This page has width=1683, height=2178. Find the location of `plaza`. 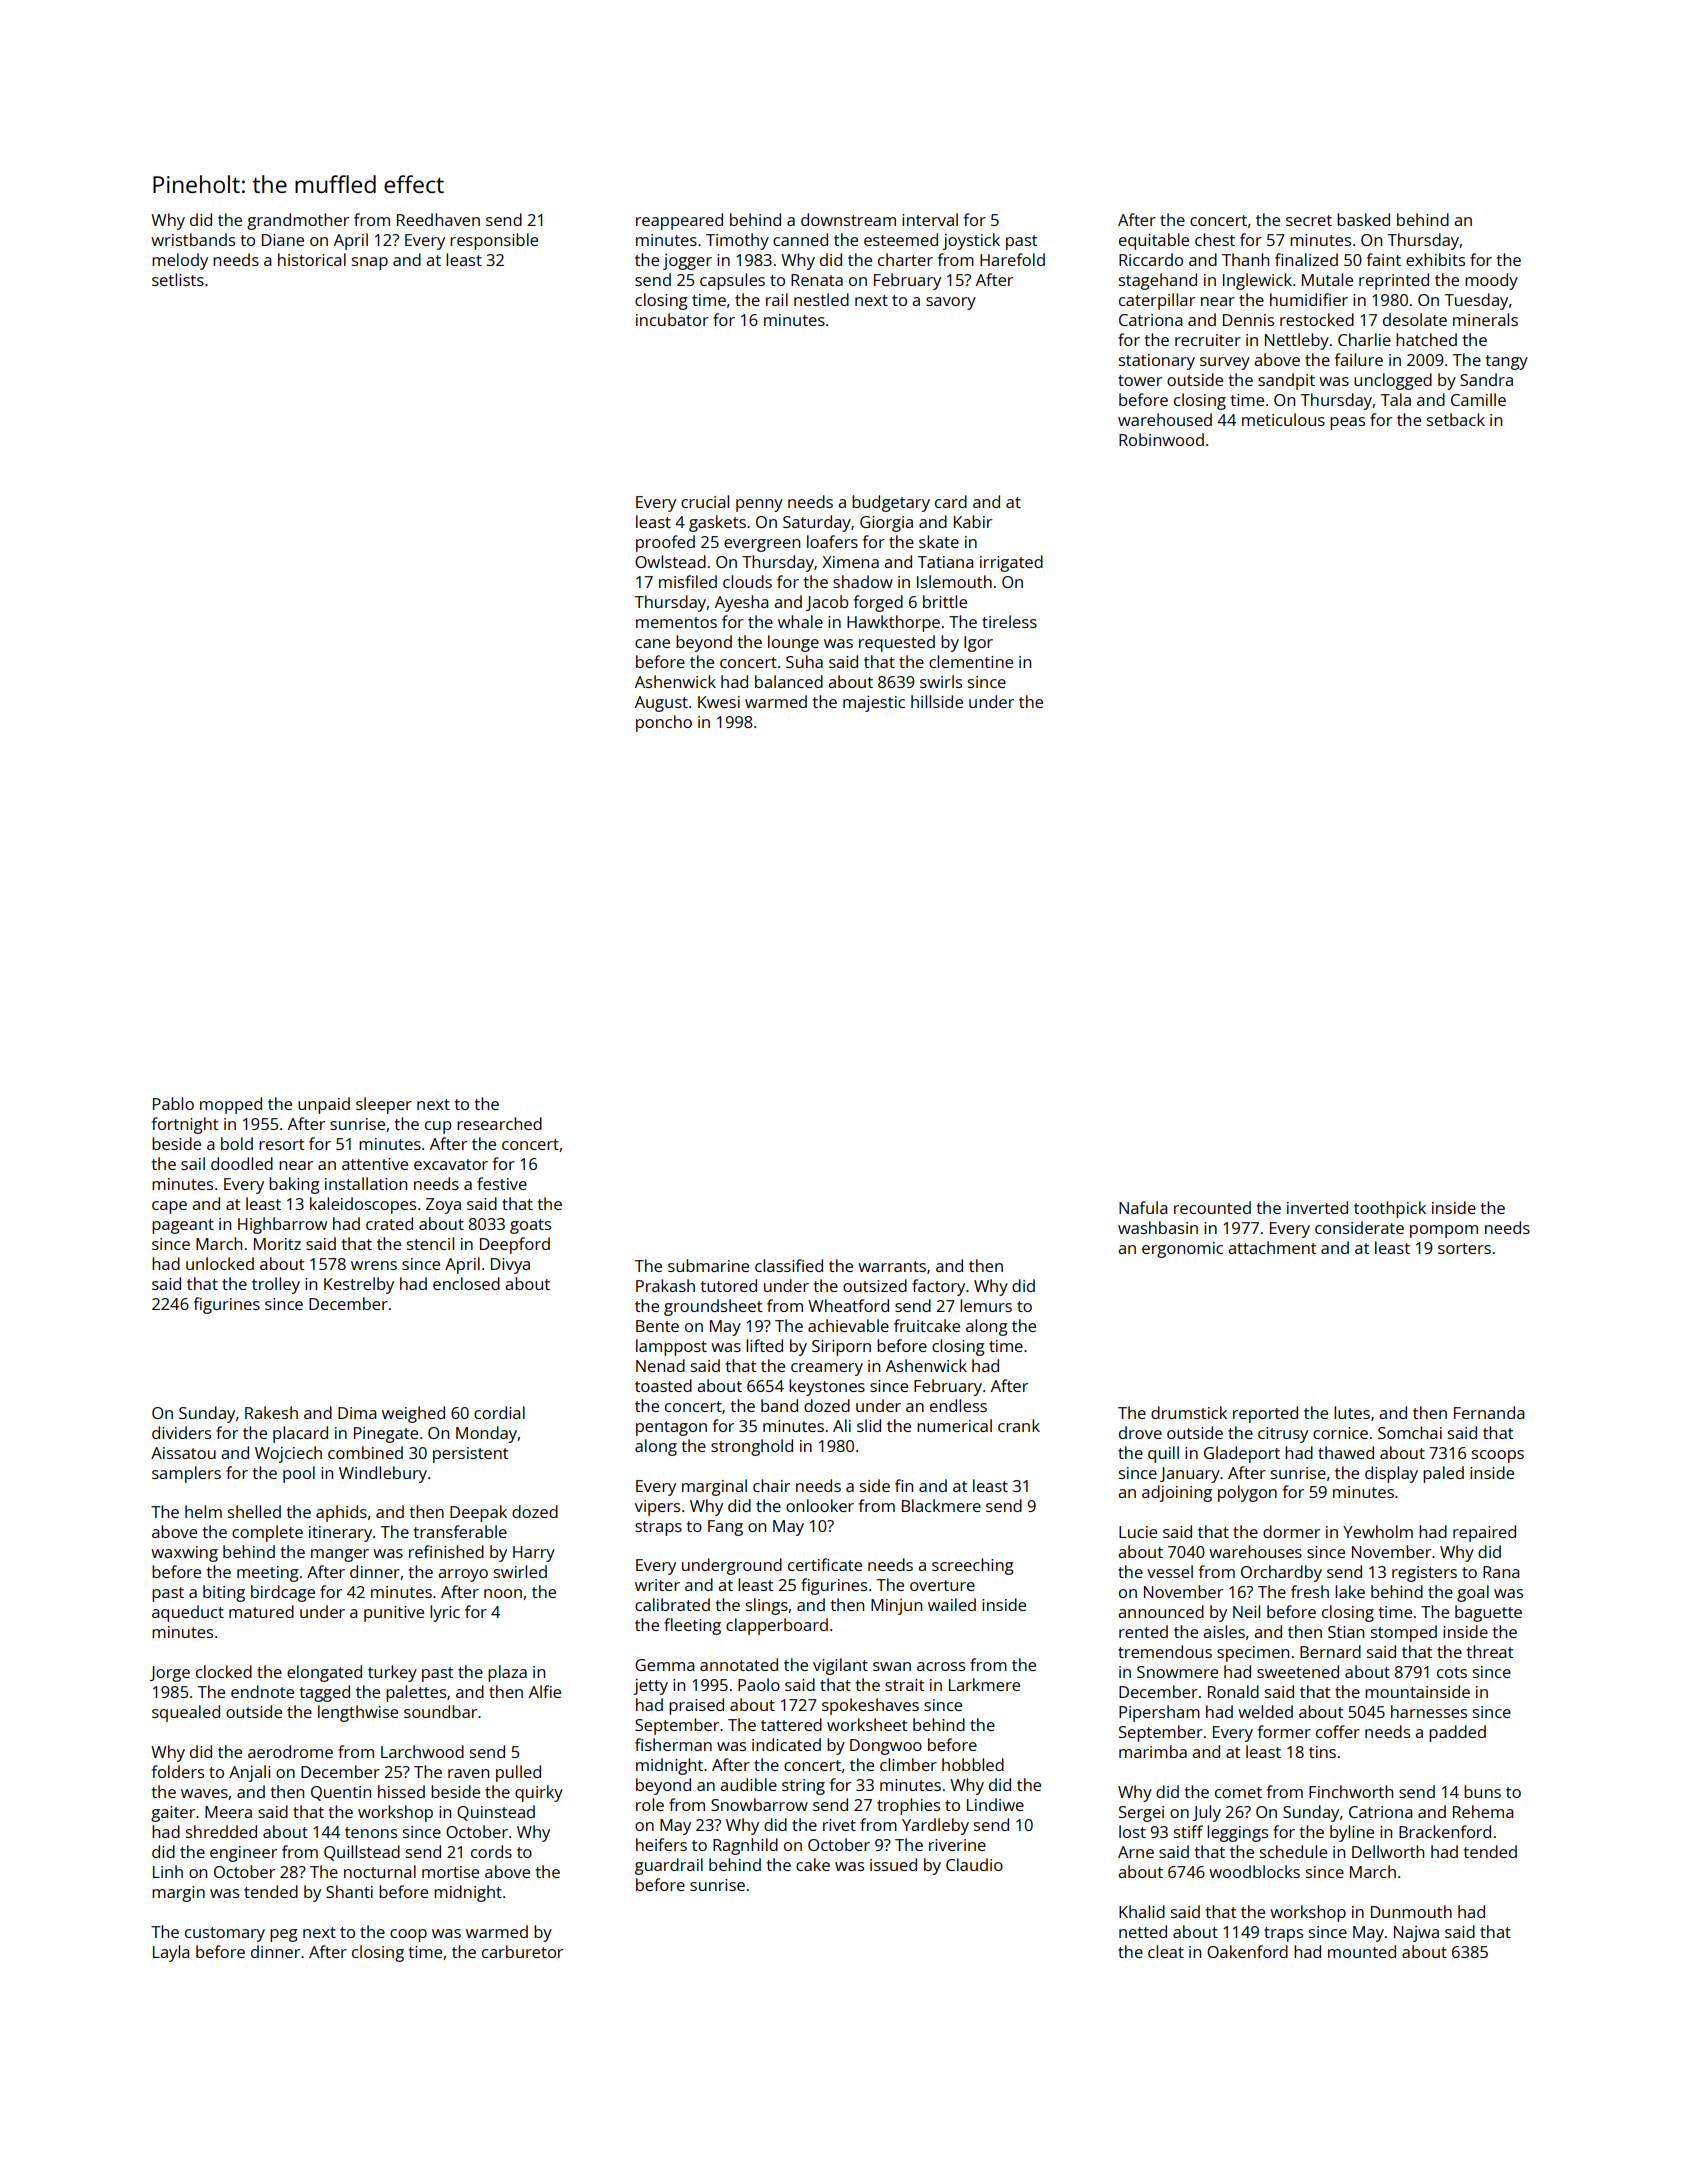

plaza is located at coordinates (507, 1673).
